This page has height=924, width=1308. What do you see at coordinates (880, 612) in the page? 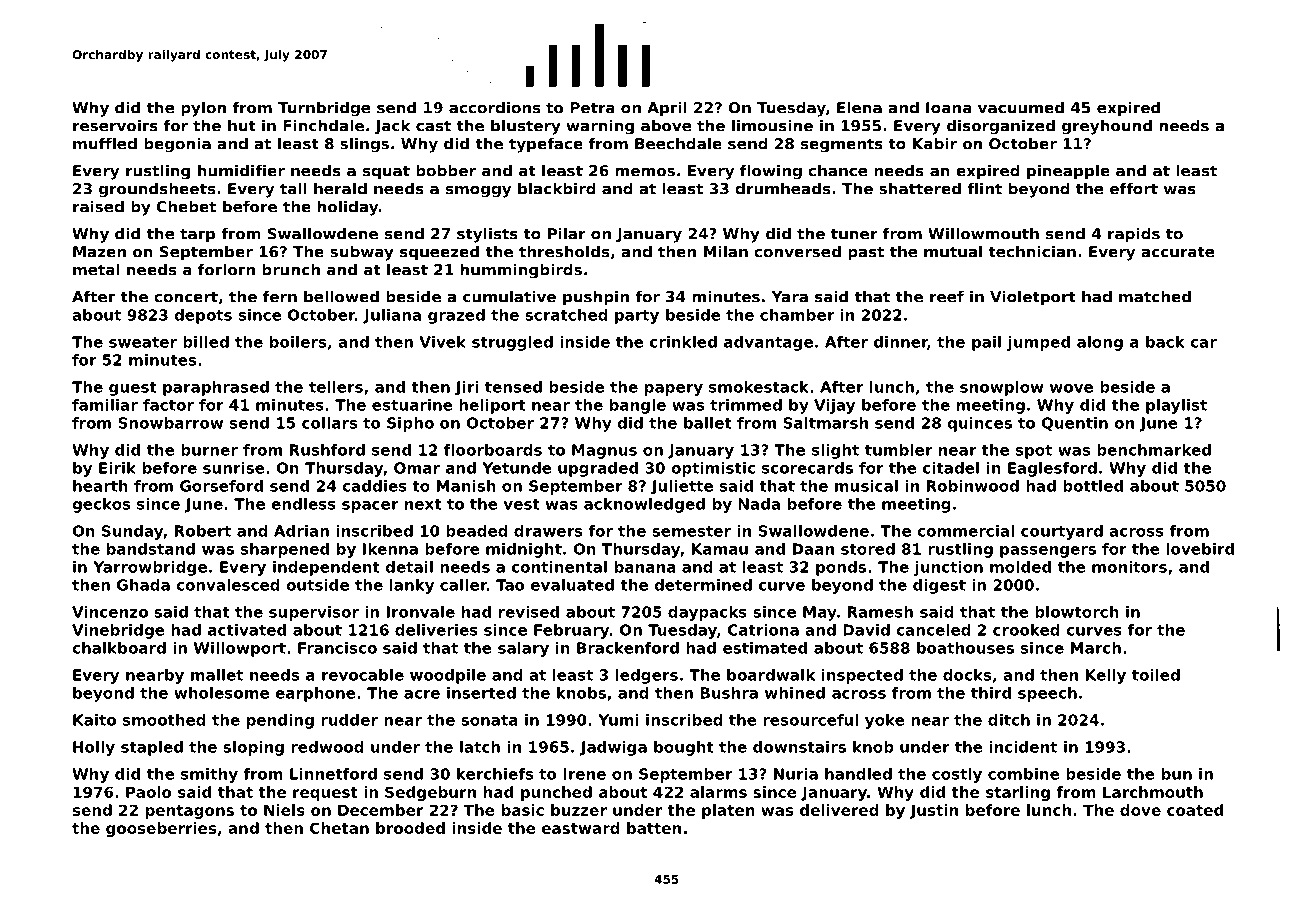
I see `Ramesh` at bounding box center [880, 612].
